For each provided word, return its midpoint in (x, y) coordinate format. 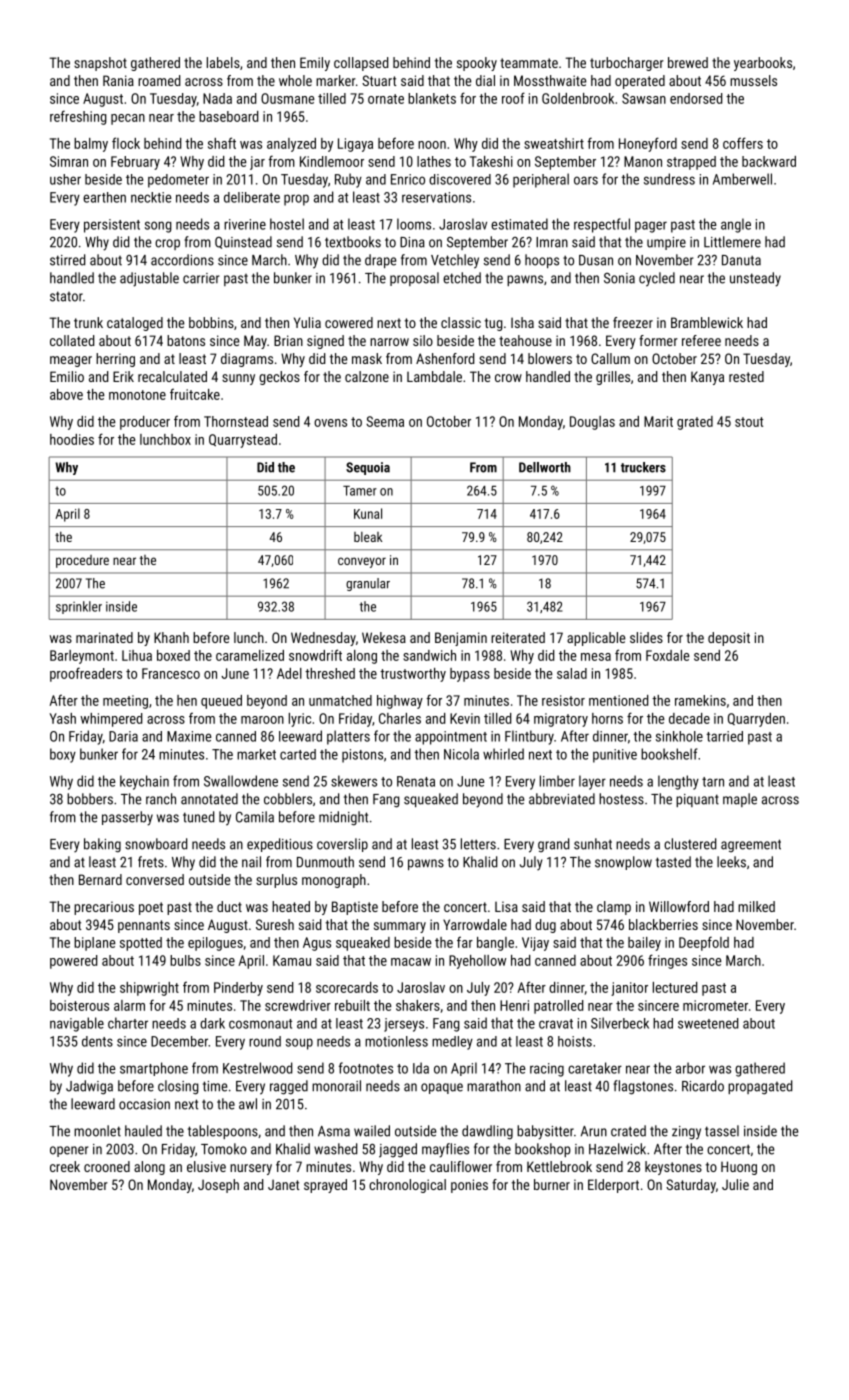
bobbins (211, 322)
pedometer (178, 181)
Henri (514, 1005)
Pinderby (238, 989)
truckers (643, 467)
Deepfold (704, 943)
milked (756, 906)
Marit (658, 421)
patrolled (558, 1007)
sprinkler (79, 607)
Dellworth (545, 467)
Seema (385, 421)
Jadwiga (89, 1087)
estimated (519, 224)
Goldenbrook (578, 98)
